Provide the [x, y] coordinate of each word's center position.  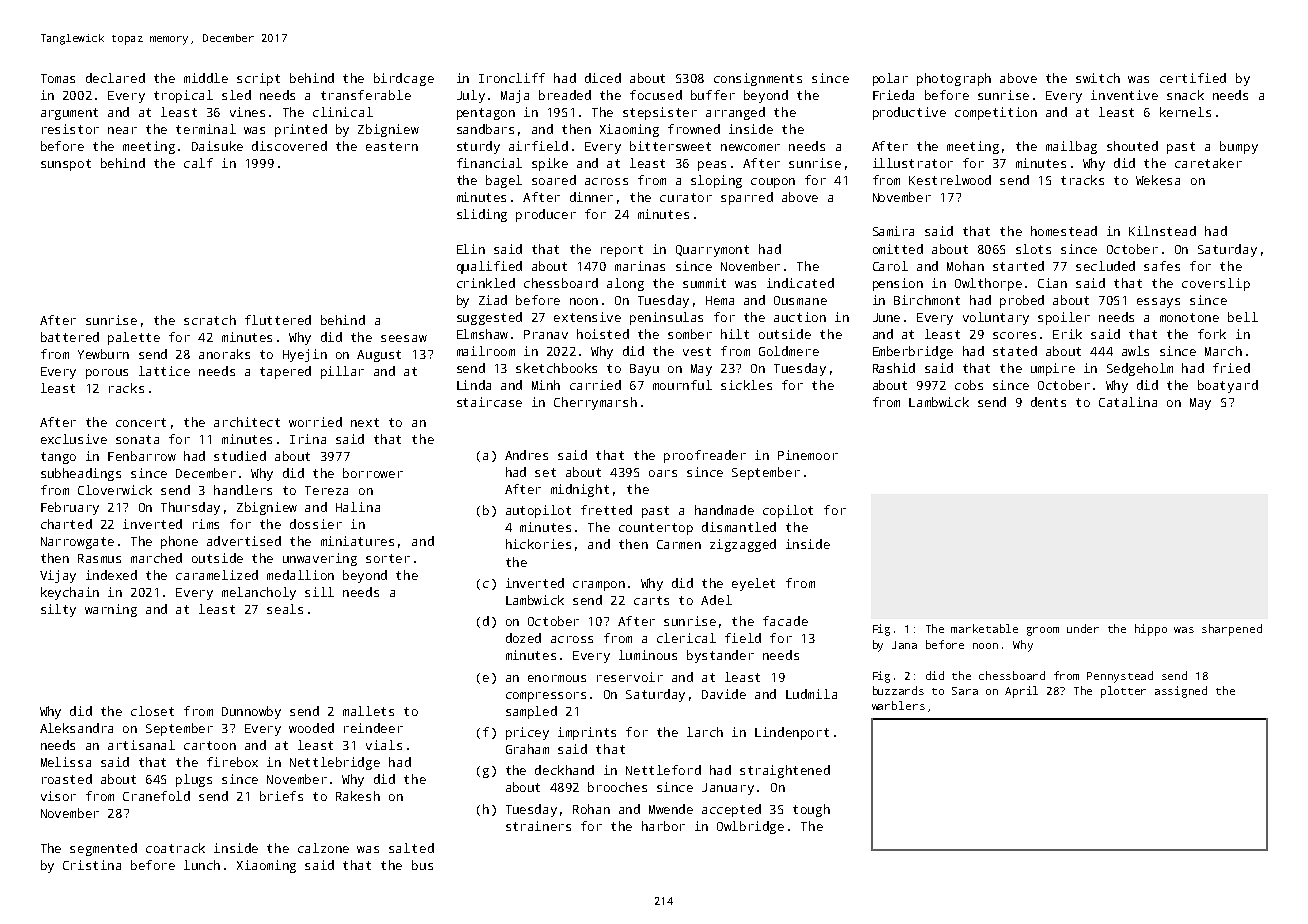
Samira [893, 231]
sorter [388, 558]
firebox [232, 762]
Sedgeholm [1140, 369]
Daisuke [217, 146]
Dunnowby [251, 712]
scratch [210, 320]
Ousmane [800, 300]
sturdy [478, 147]
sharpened [1232, 630]
